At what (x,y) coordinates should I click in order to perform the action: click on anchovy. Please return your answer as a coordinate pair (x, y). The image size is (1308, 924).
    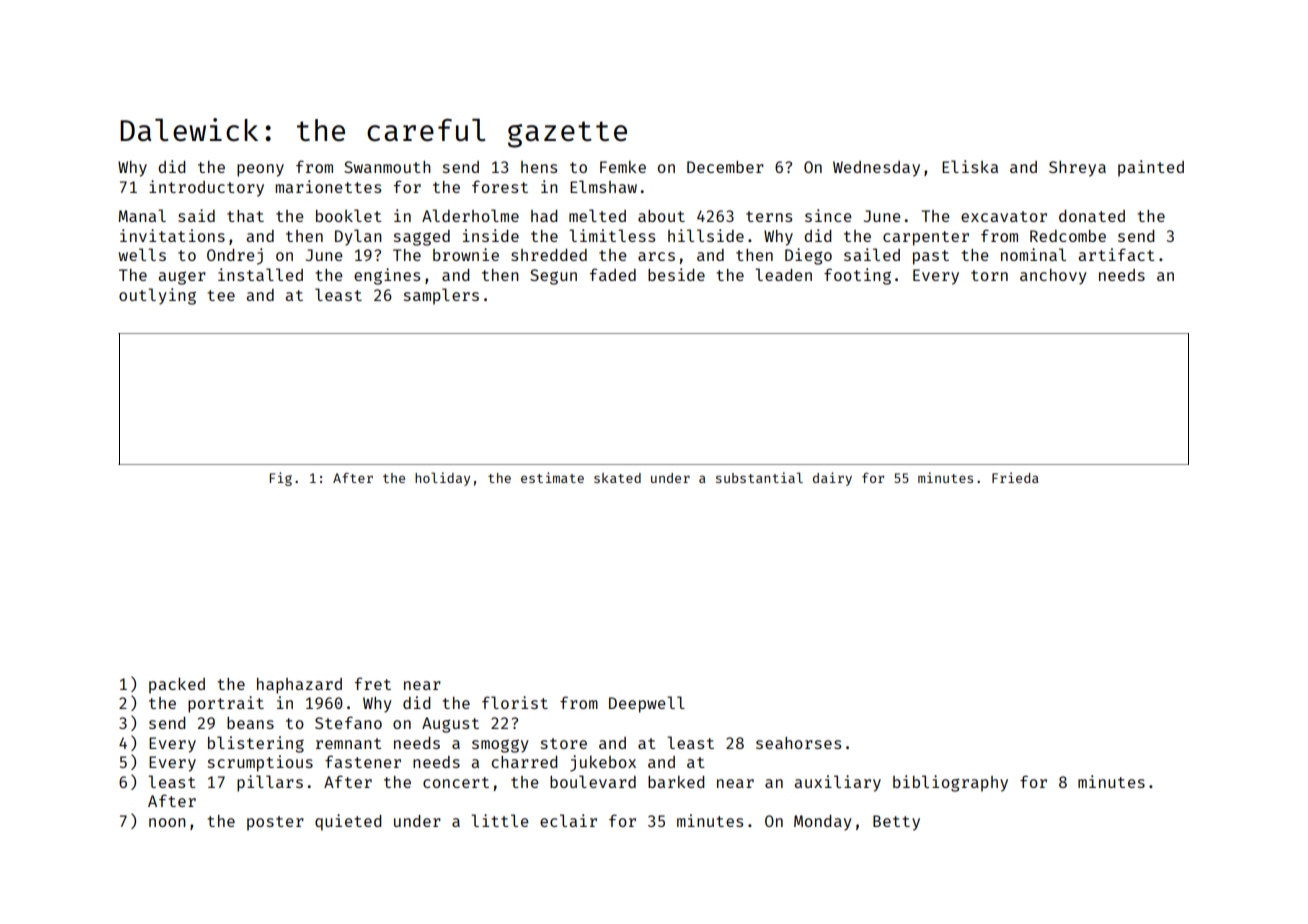
    Looking at the image, I should click on (1053, 277).
